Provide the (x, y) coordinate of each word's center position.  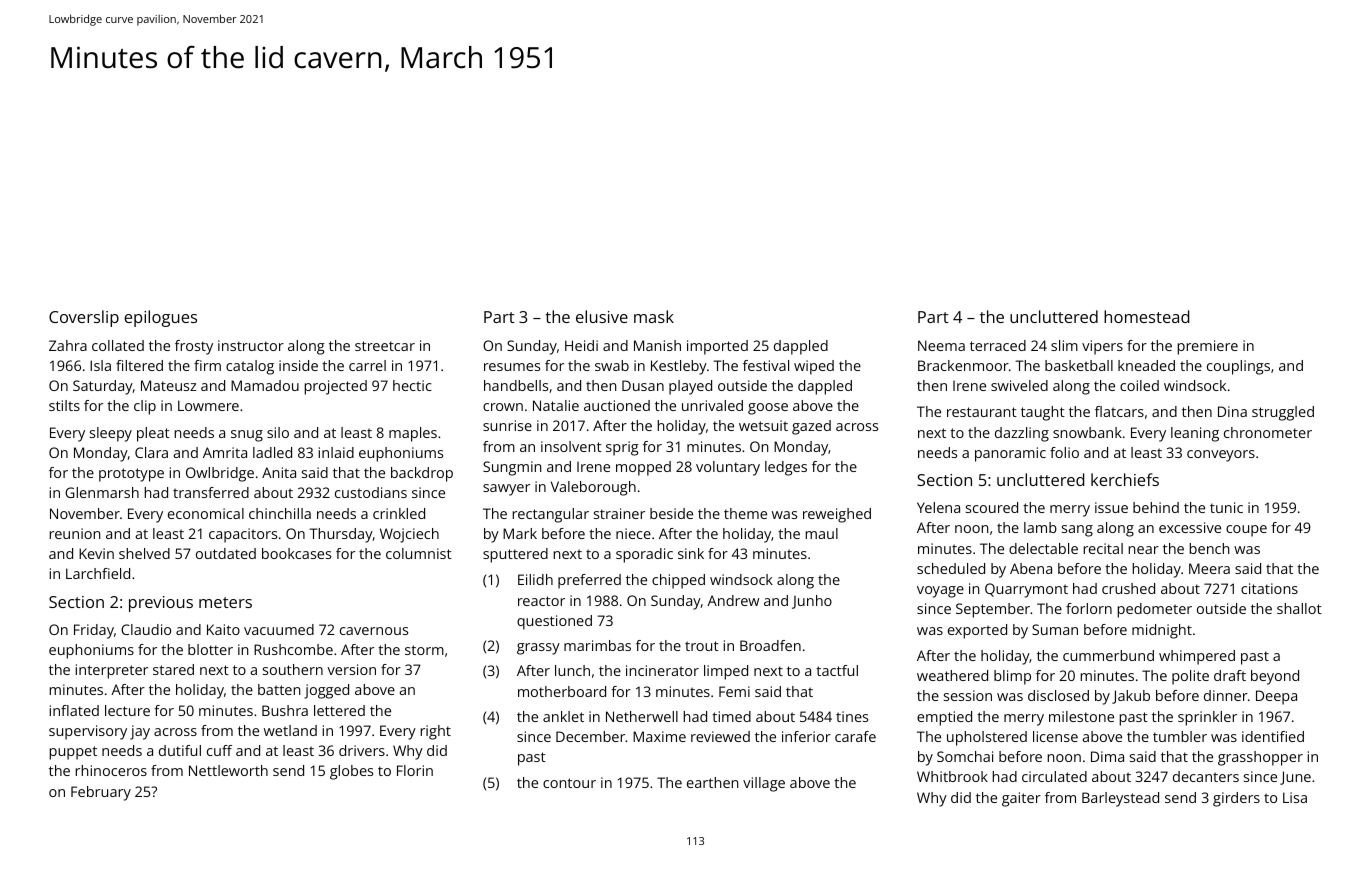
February (101, 793)
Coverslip (84, 318)
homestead (1146, 316)
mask (654, 316)
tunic (1226, 507)
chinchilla (280, 513)
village (764, 784)
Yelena (938, 507)
